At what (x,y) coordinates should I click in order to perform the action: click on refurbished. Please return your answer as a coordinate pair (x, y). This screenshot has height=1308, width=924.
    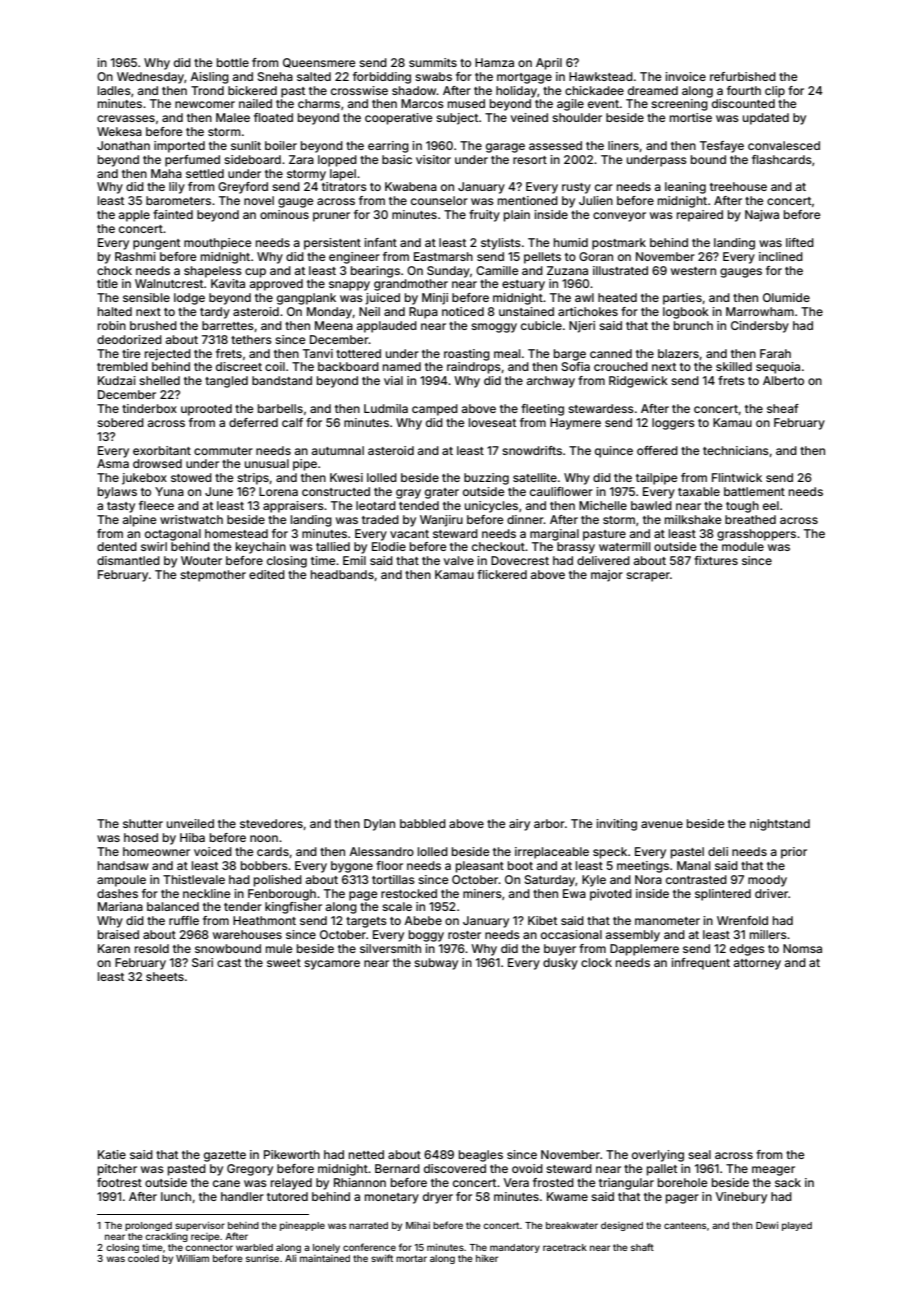
    Looking at the image, I should click on (743, 76).
